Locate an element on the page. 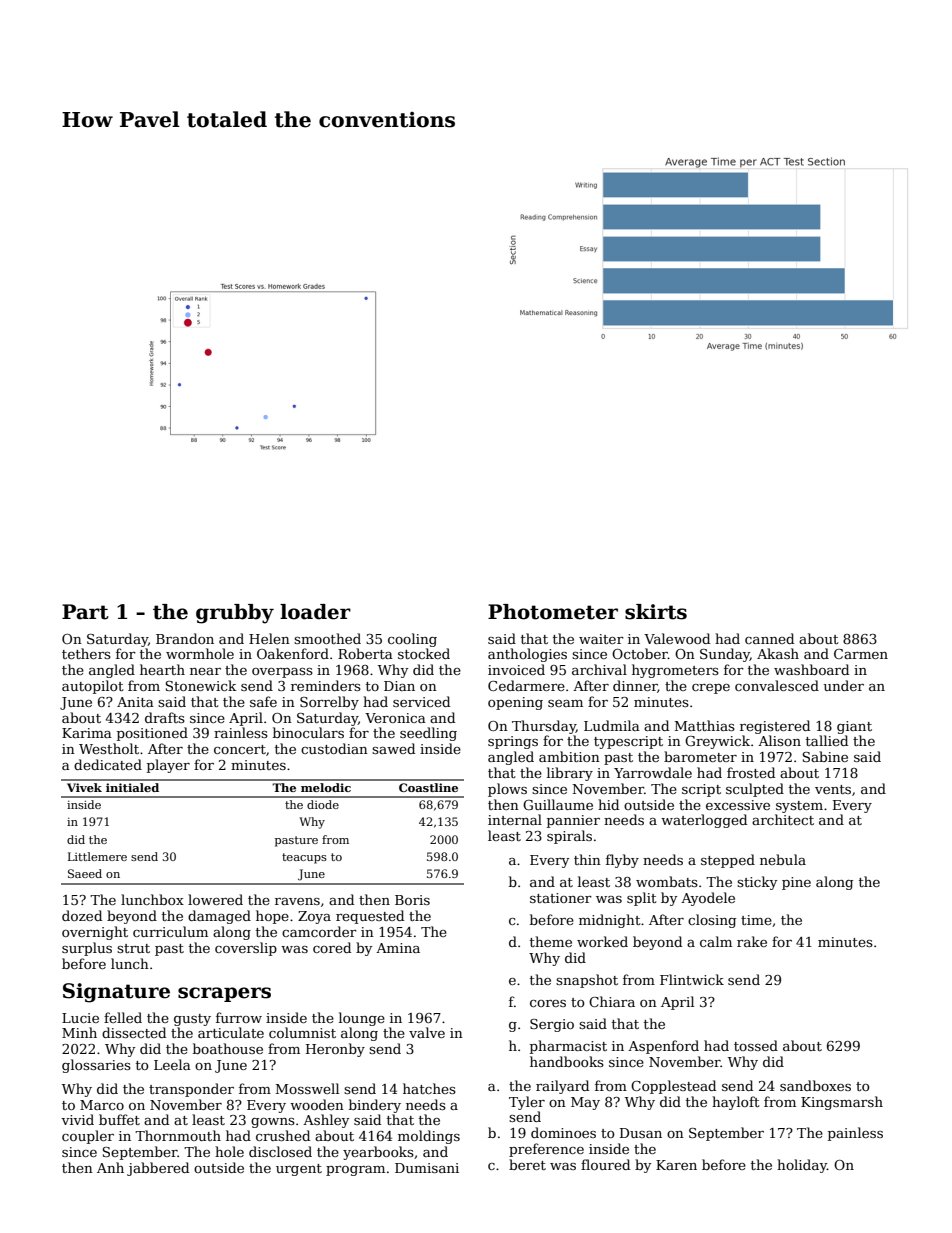 This image has height=1233, width=952. Signature is located at coordinates (116, 993).
